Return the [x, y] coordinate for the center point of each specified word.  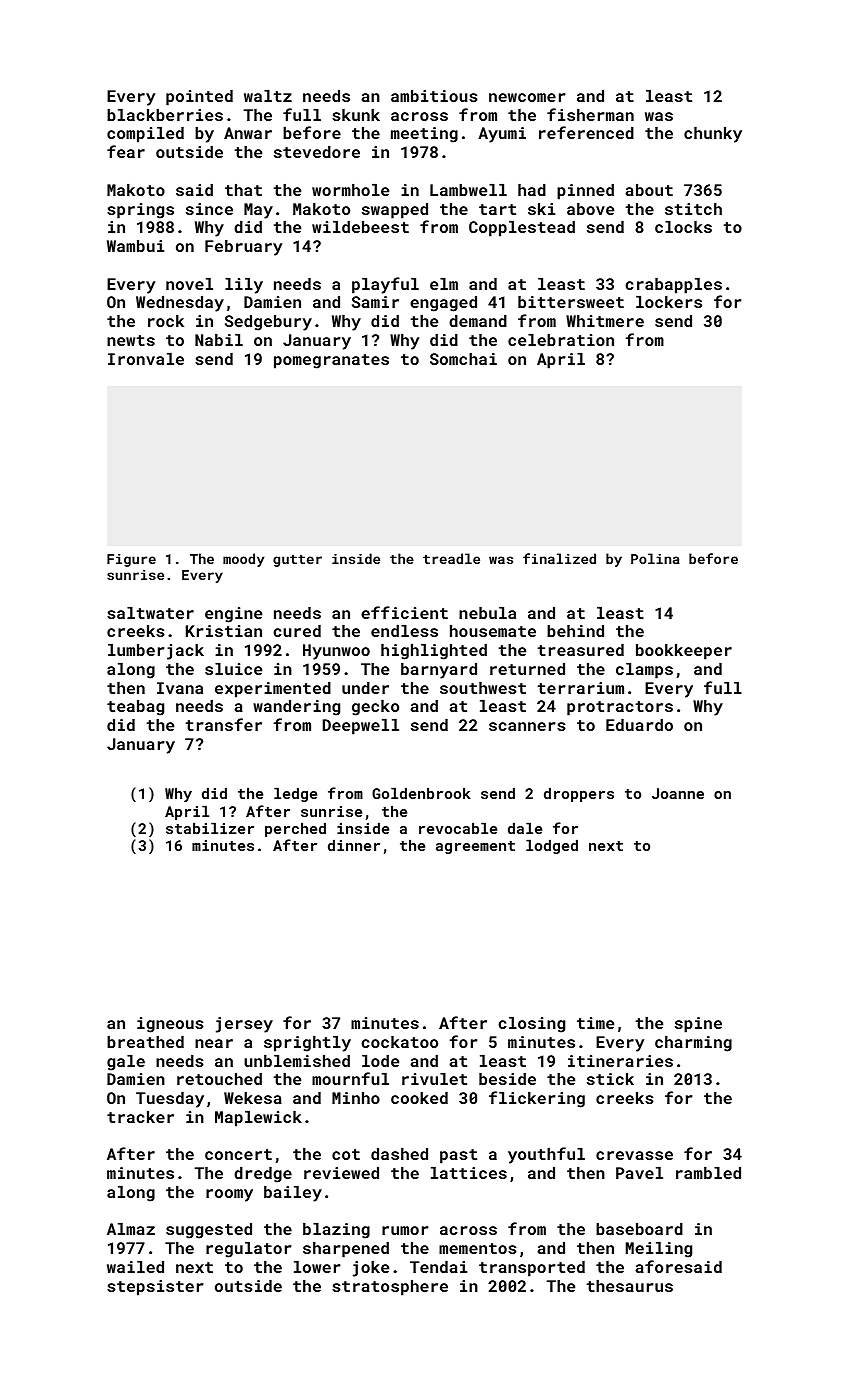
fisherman [590, 114]
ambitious [434, 96]
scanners [527, 726]
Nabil [219, 340]
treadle [451, 558]
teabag [135, 708]
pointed [199, 98]
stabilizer [210, 828]
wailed [135, 1267]
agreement [475, 847]
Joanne [678, 793]
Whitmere [605, 321]
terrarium [581, 688]
